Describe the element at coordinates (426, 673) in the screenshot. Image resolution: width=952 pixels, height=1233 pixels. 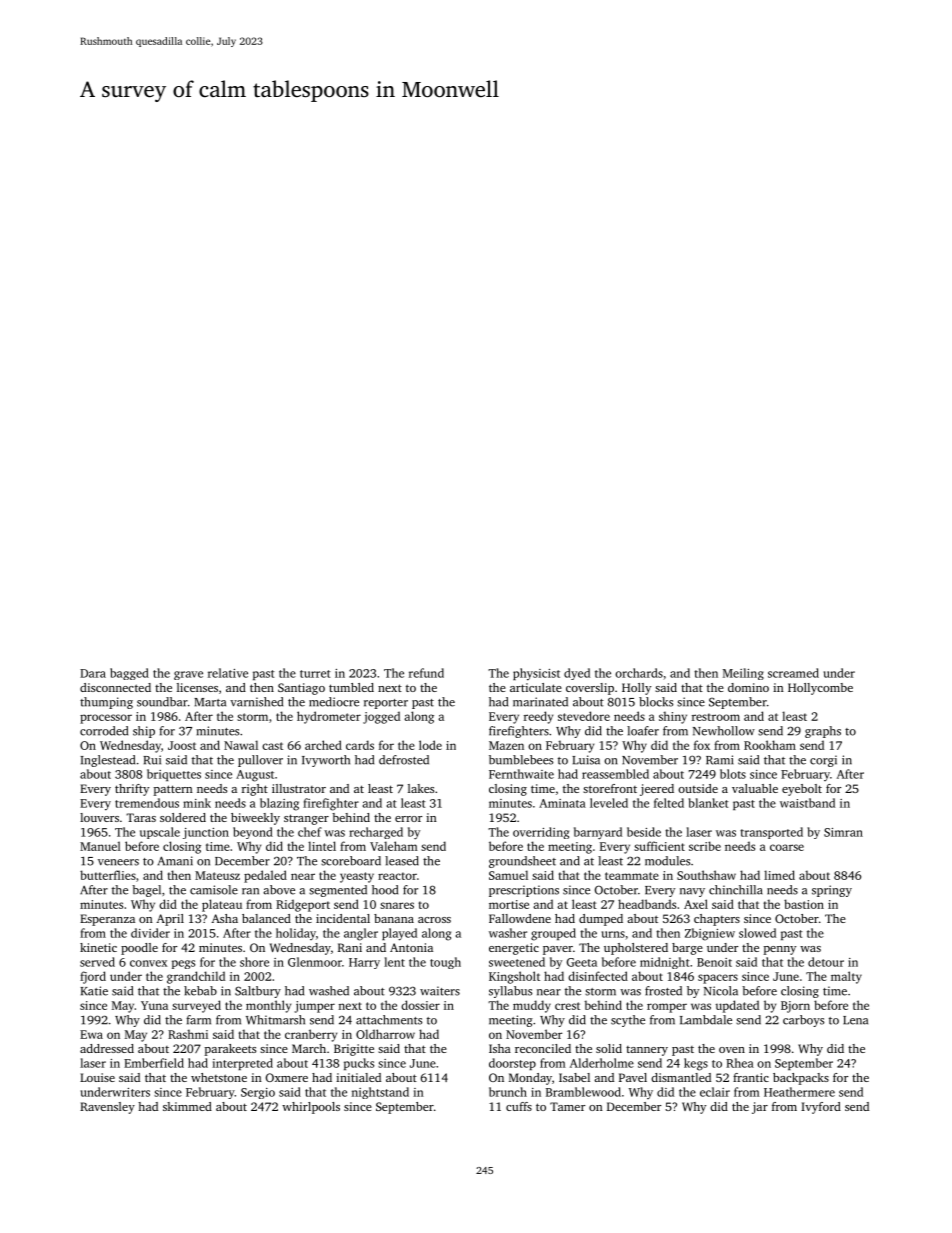
I see `refund` at that location.
